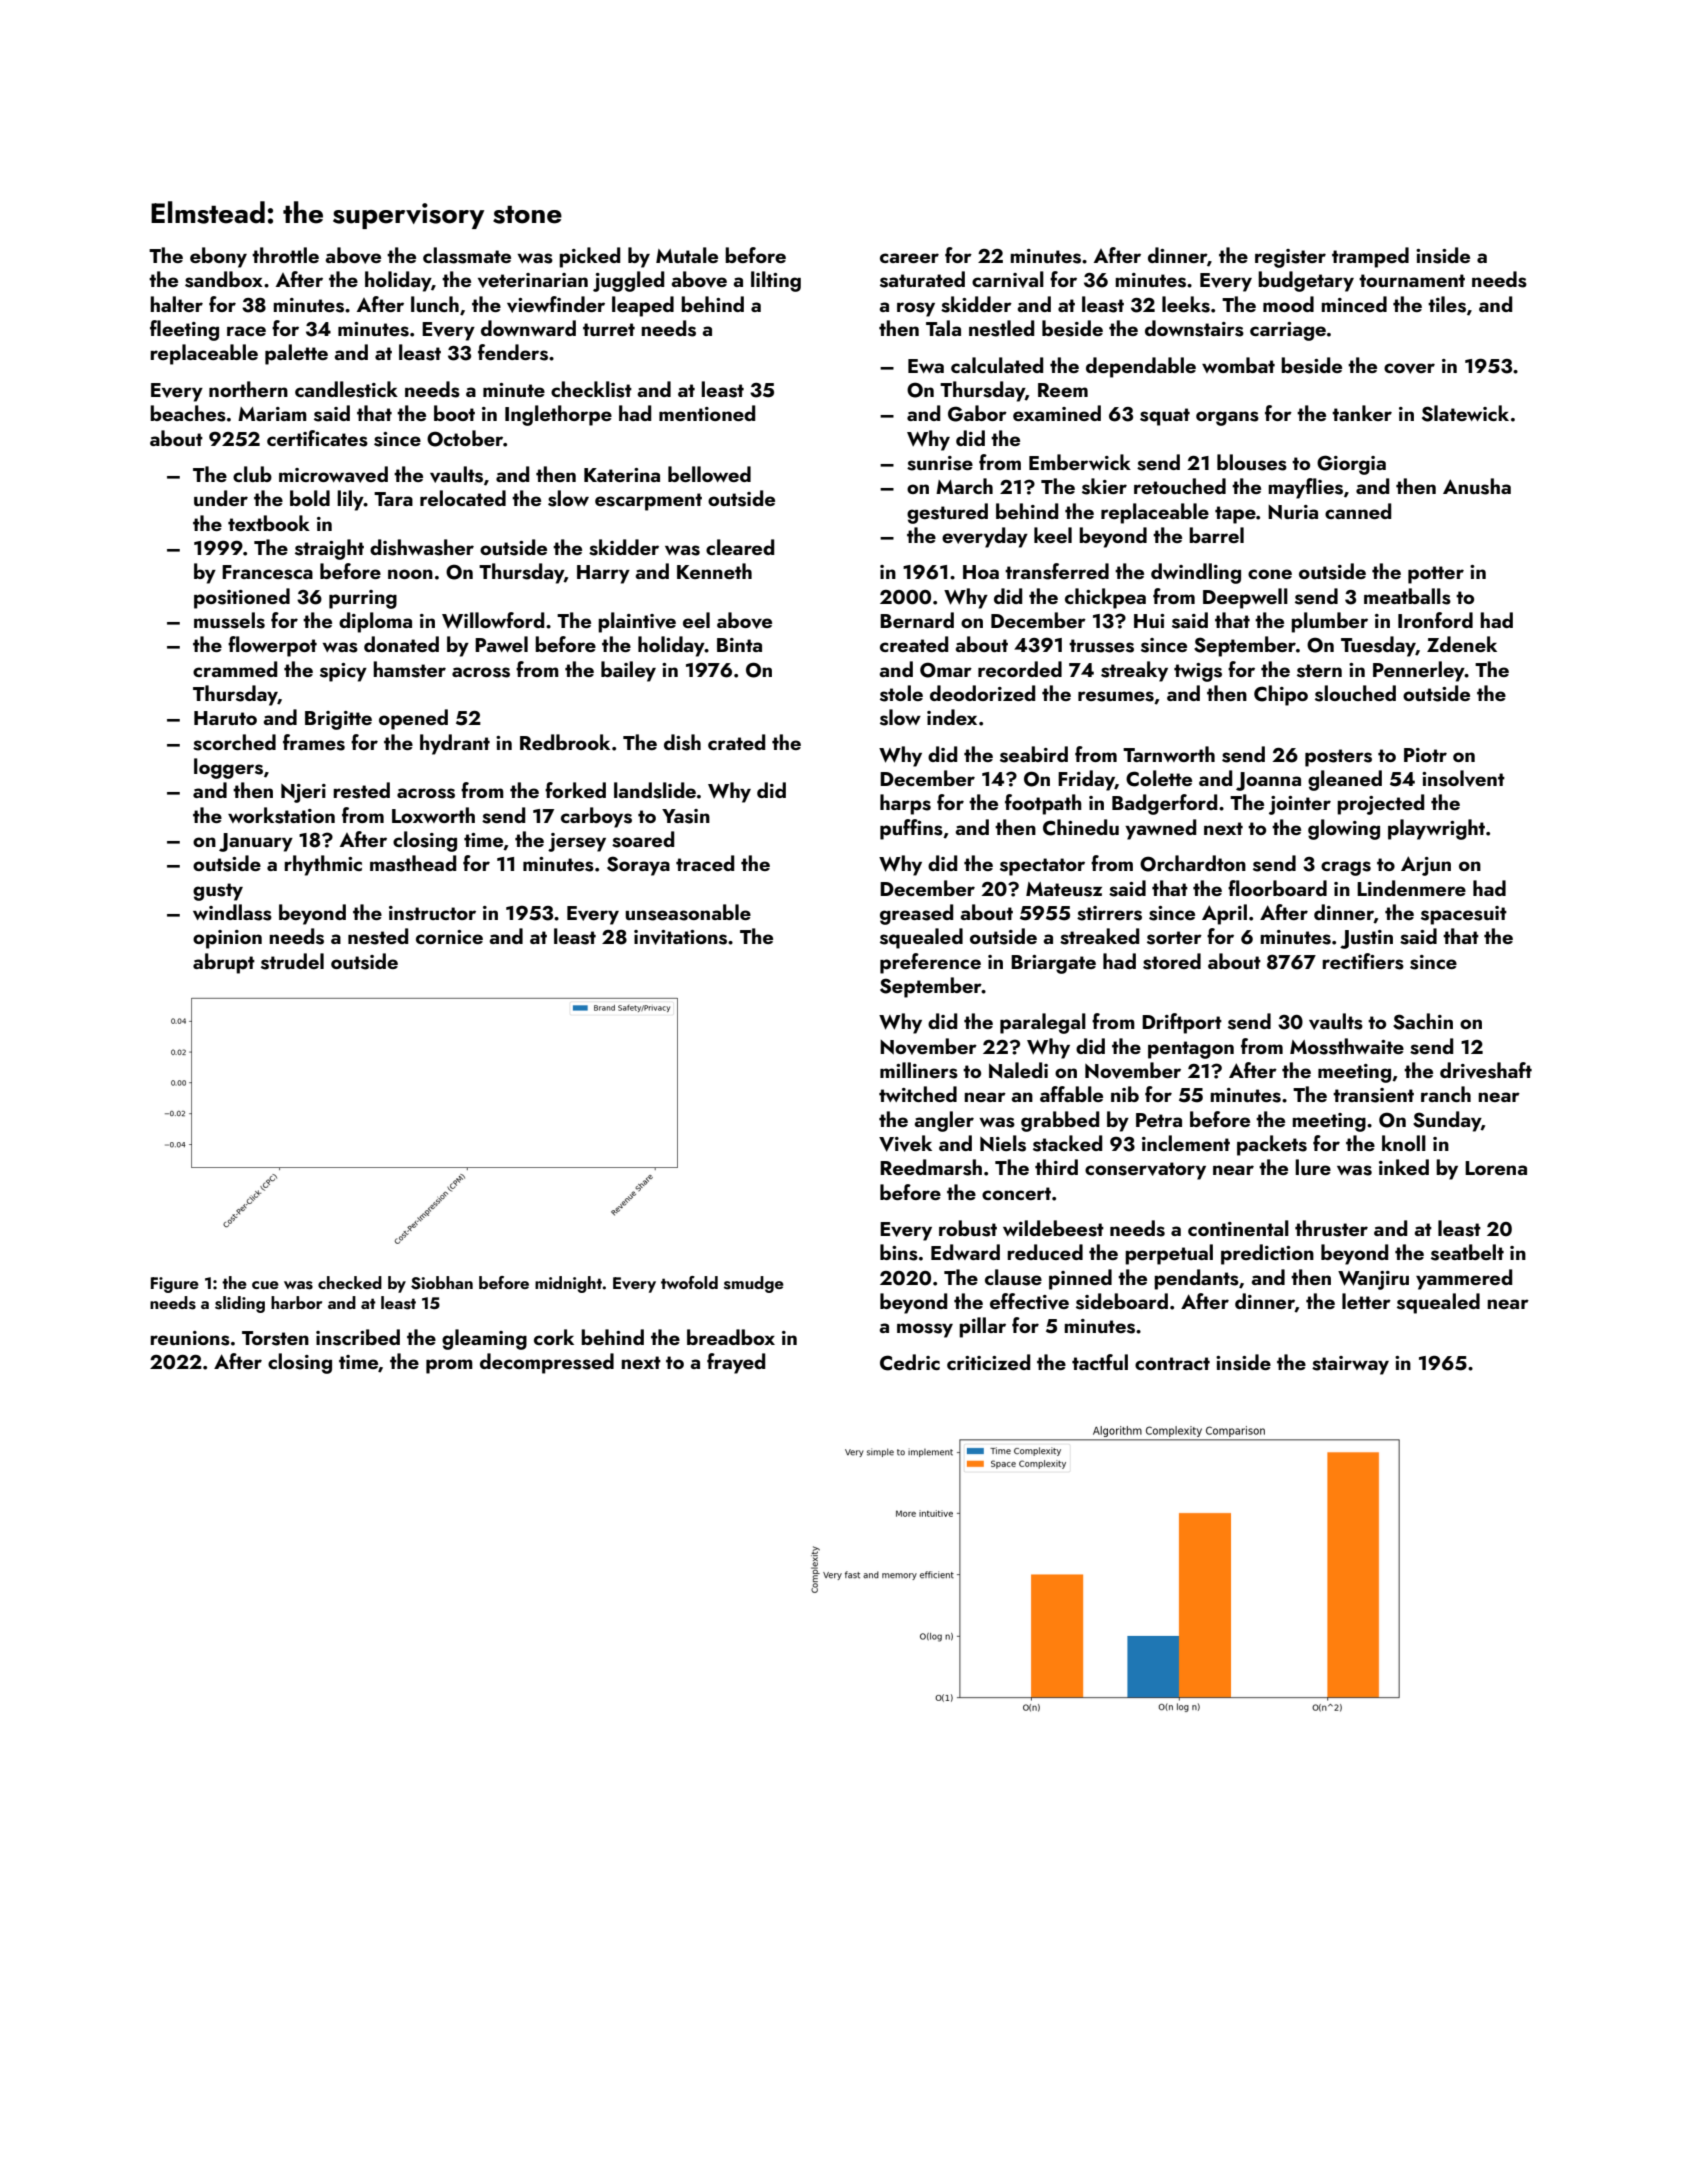  What do you see at coordinates (1463, 778) in the page?
I see `insolvent` at bounding box center [1463, 778].
